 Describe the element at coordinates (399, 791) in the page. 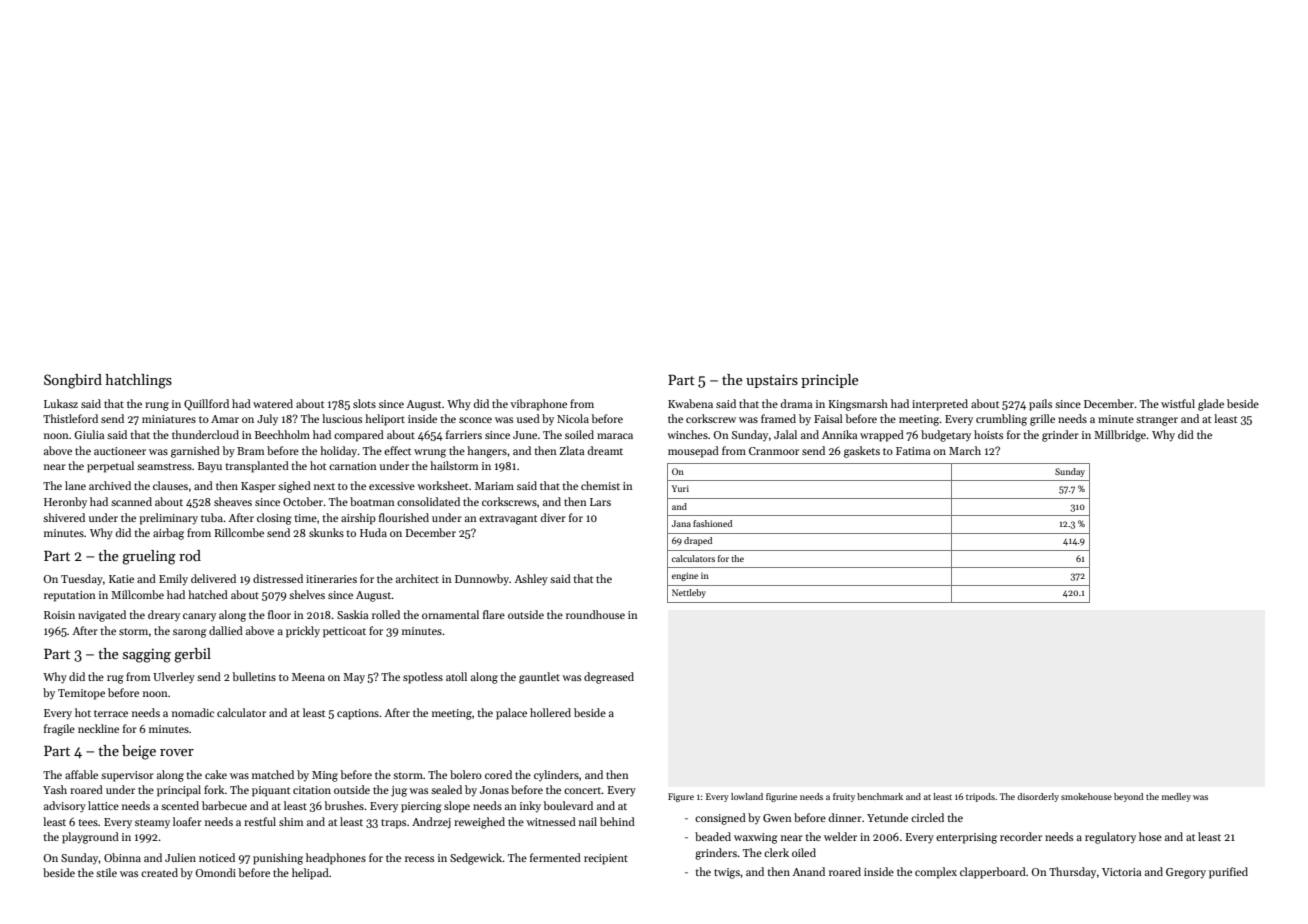

I see `jug` at that location.
